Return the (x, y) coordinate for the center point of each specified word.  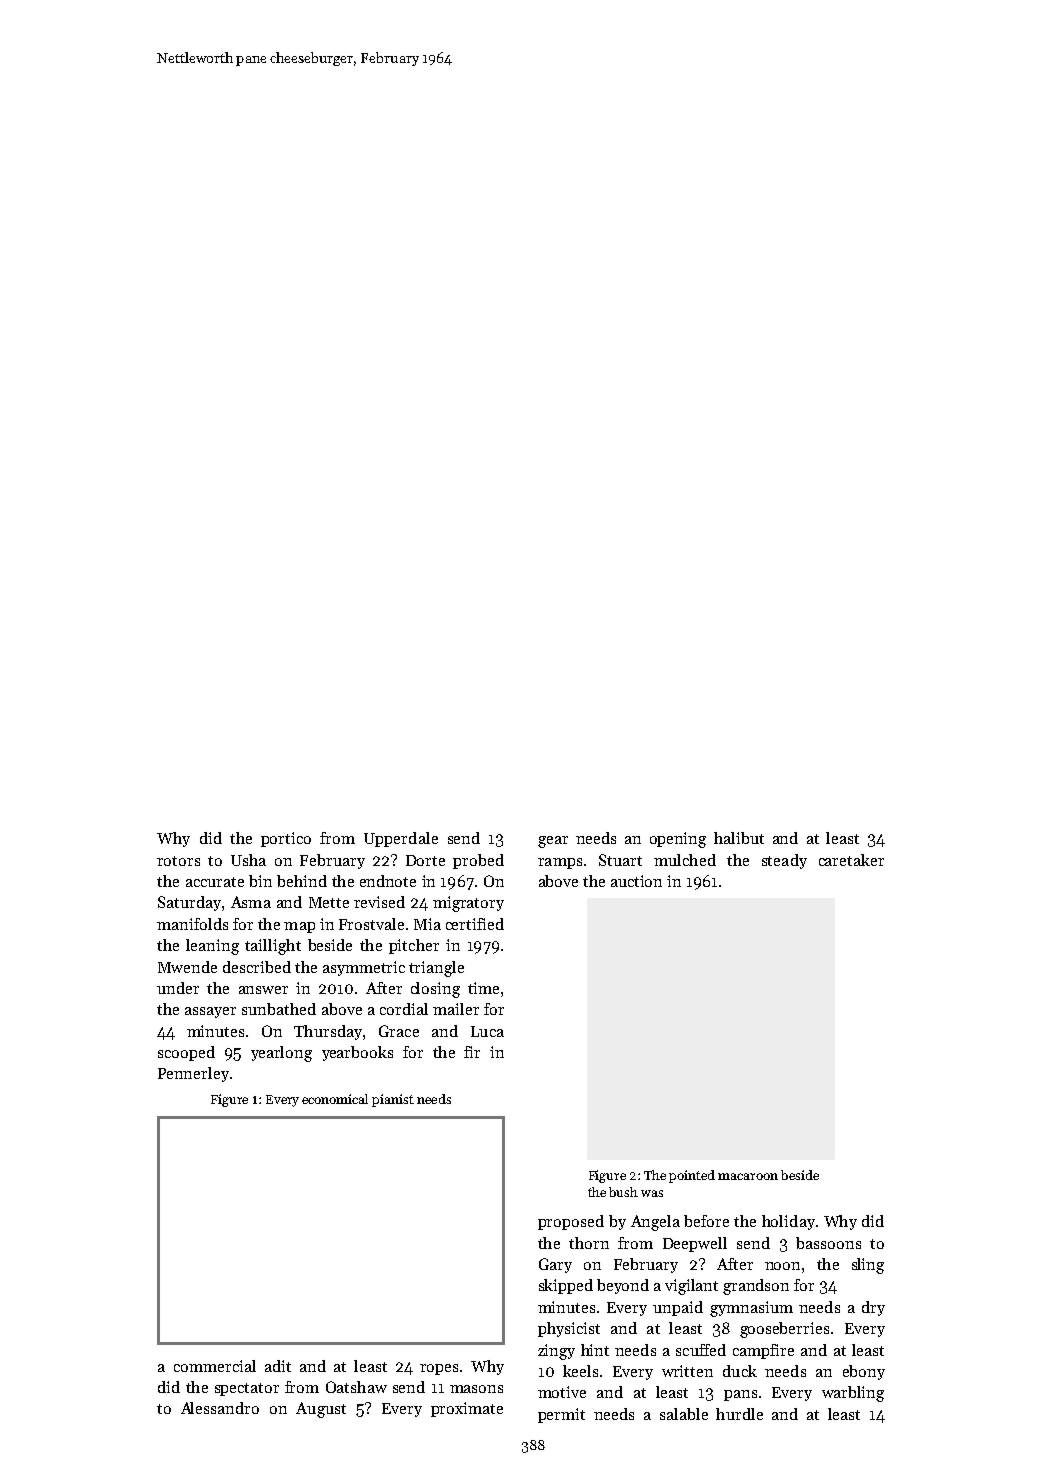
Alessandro (220, 1408)
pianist (393, 1100)
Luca (487, 1031)
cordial (404, 1009)
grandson (756, 1287)
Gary (555, 1265)
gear (553, 842)
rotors (178, 861)
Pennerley (193, 1074)
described (257, 967)
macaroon (748, 1176)
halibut (739, 838)
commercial (215, 1366)
